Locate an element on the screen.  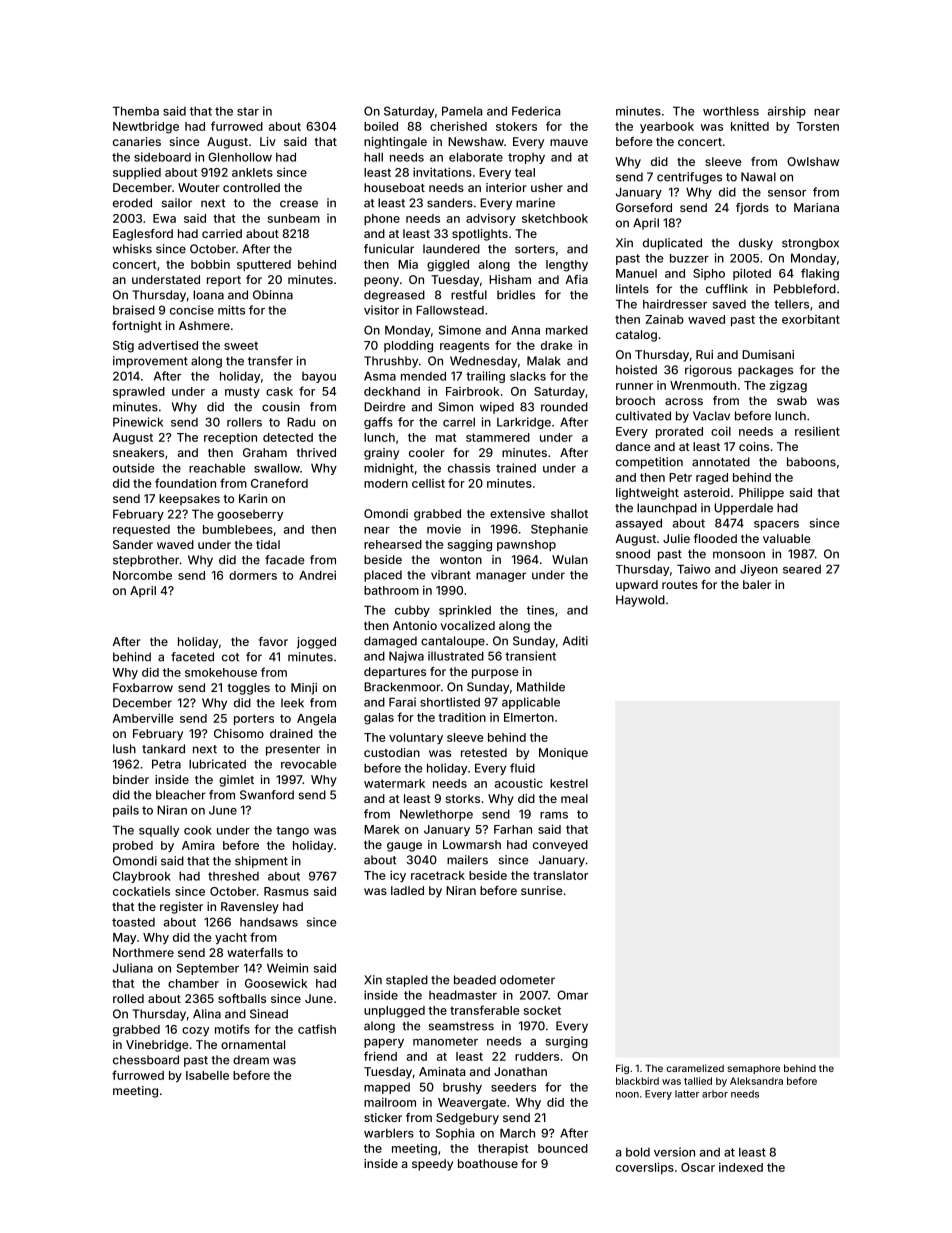
sideboard is located at coordinates (162, 157).
